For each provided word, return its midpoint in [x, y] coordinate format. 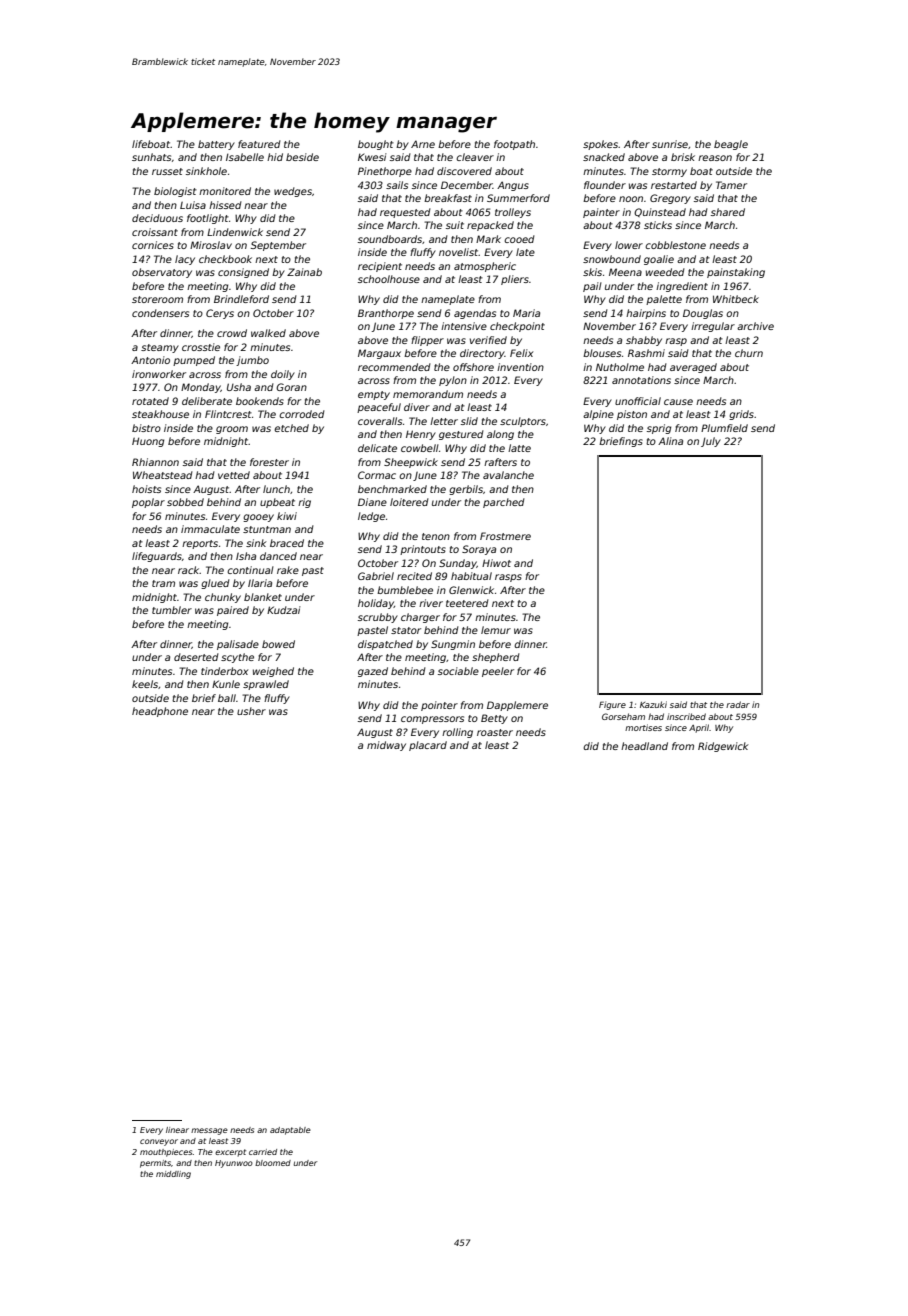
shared [728, 212]
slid [469, 421]
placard [428, 746]
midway [386, 746]
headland [644, 746]
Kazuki [653, 704]
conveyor [159, 1142]
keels [145, 684]
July [711, 442]
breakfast [448, 198]
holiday [376, 604]
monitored [225, 191]
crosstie [201, 347]
